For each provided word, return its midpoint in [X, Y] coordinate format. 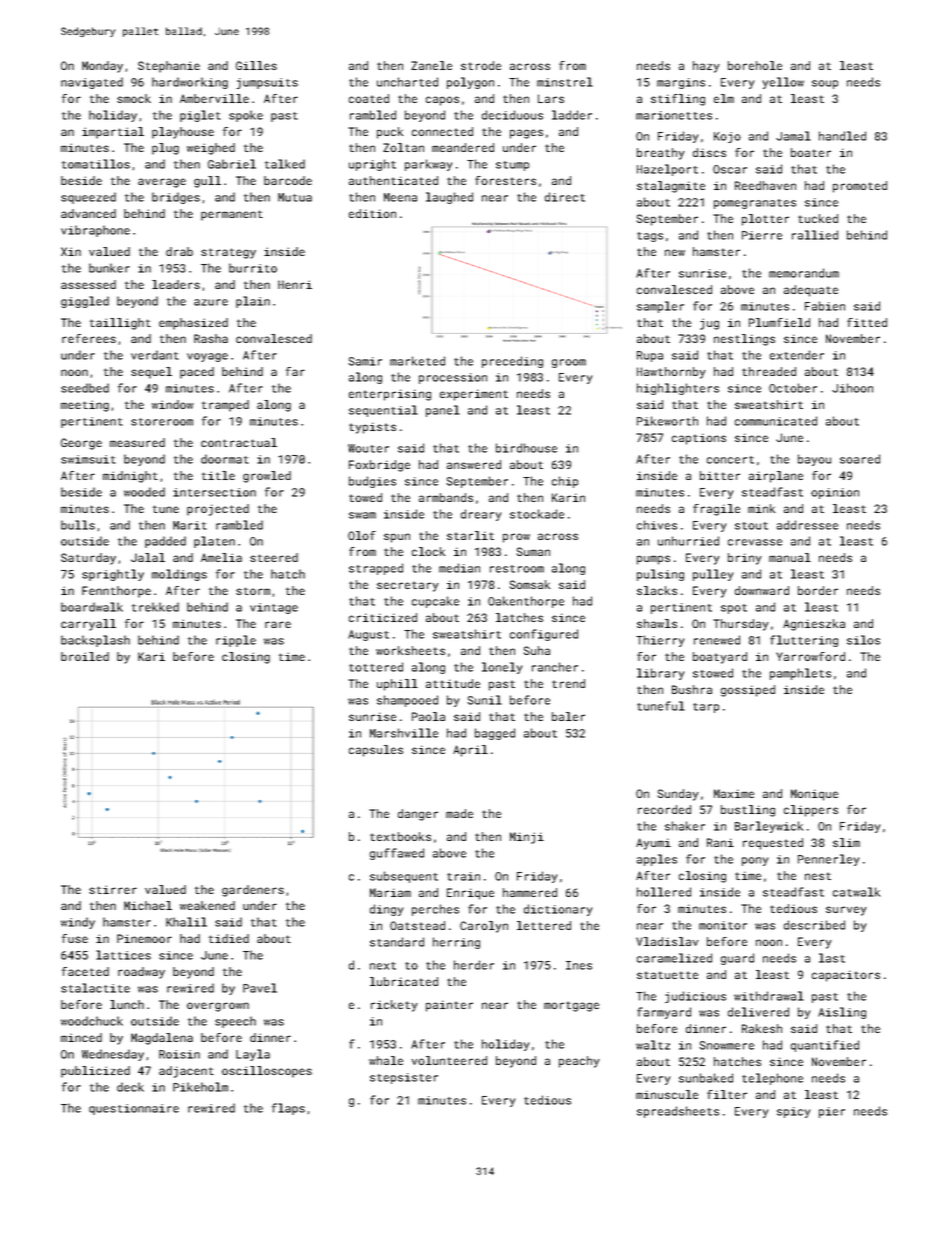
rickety [394, 1006]
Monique [814, 795]
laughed [449, 198]
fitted [867, 322]
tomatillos [96, 164]
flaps [288, 1109]
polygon [470, 83]
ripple [236, 641]
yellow [783, 83]
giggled [85, 302]
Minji [527, 838]
